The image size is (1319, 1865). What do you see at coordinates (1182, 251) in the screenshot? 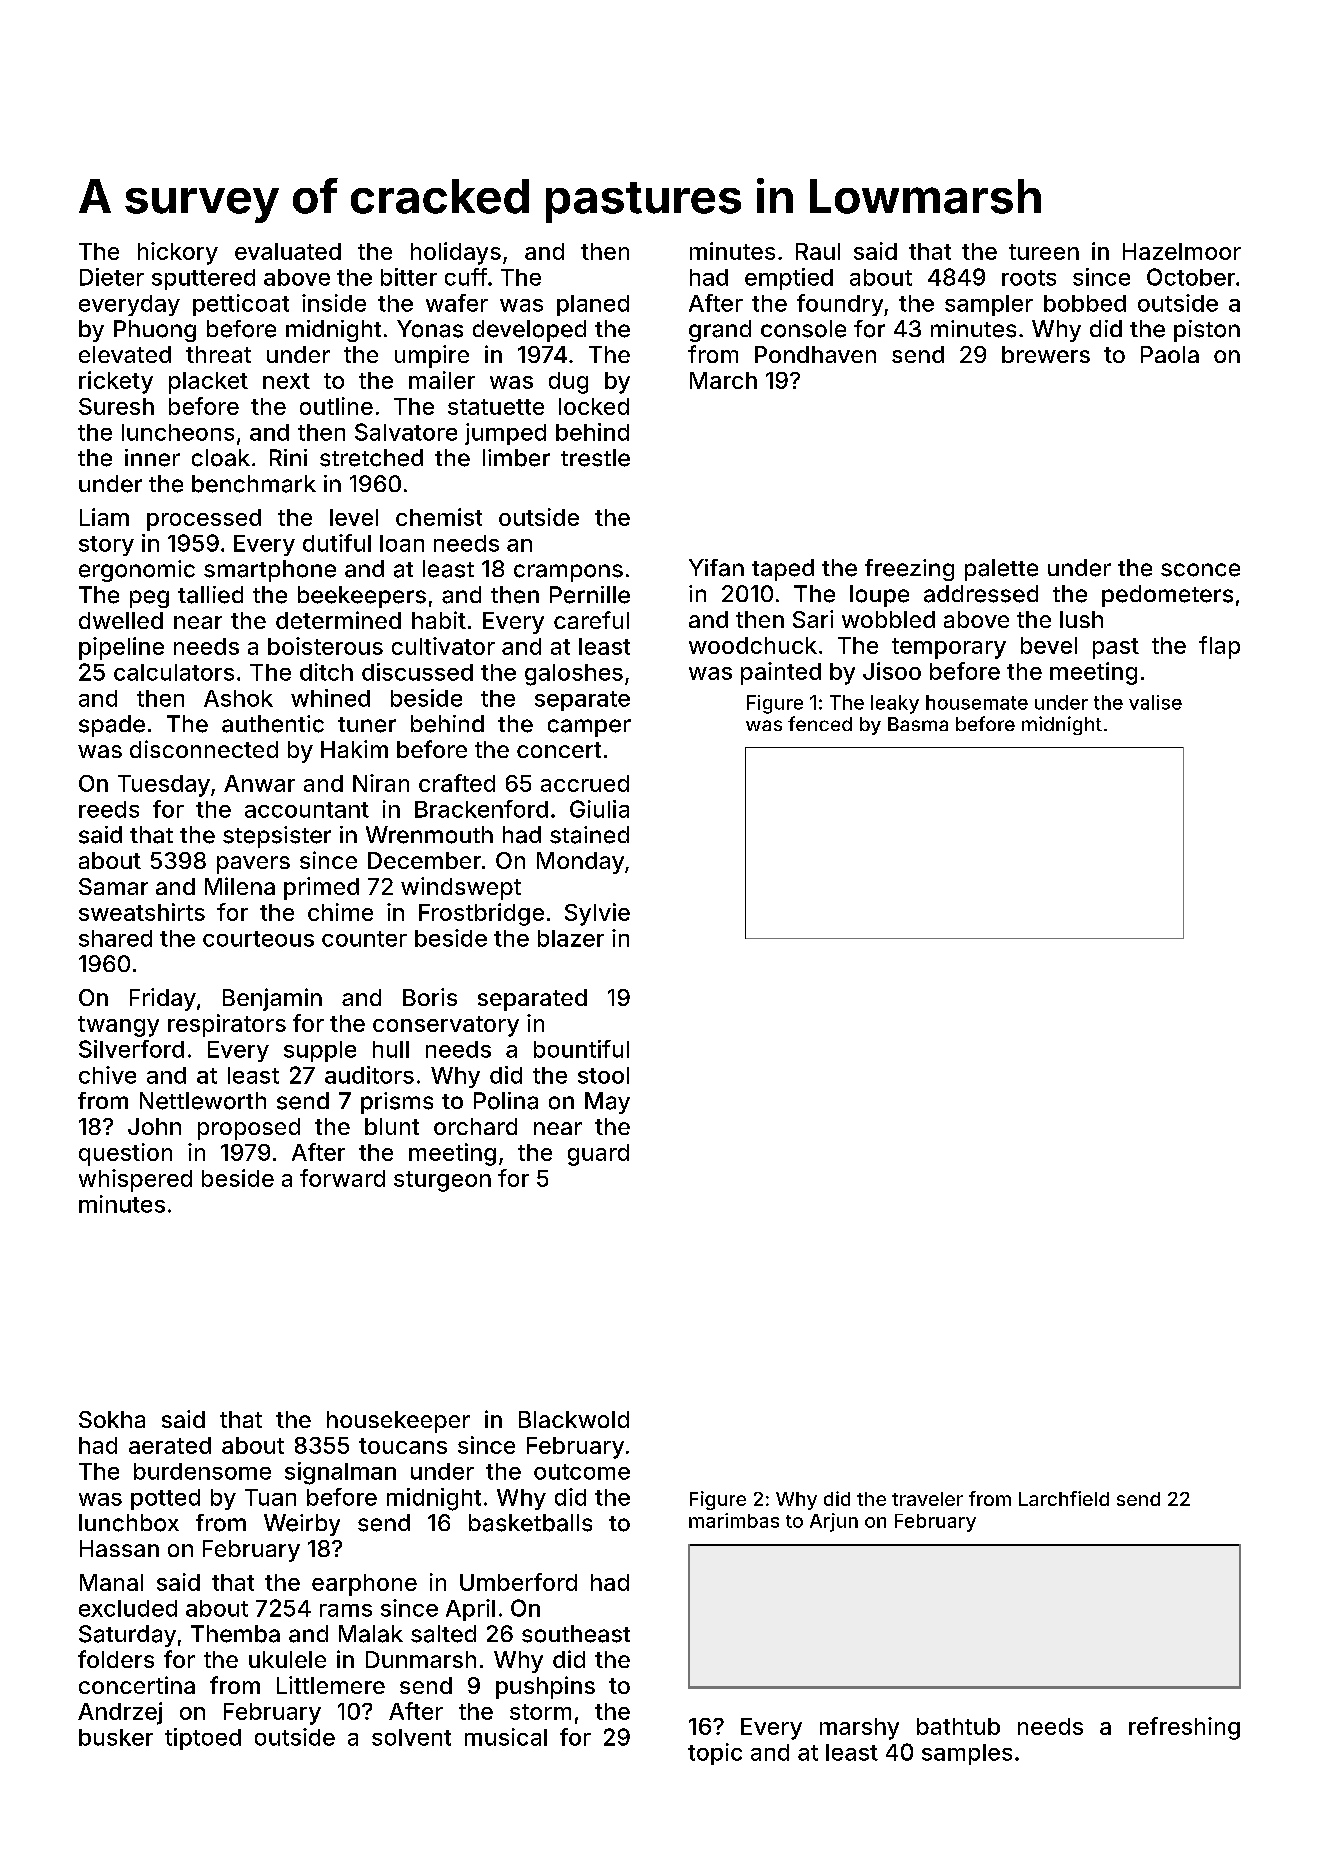
I see `Hazelmoor` at bounding box center [1182, 251].
